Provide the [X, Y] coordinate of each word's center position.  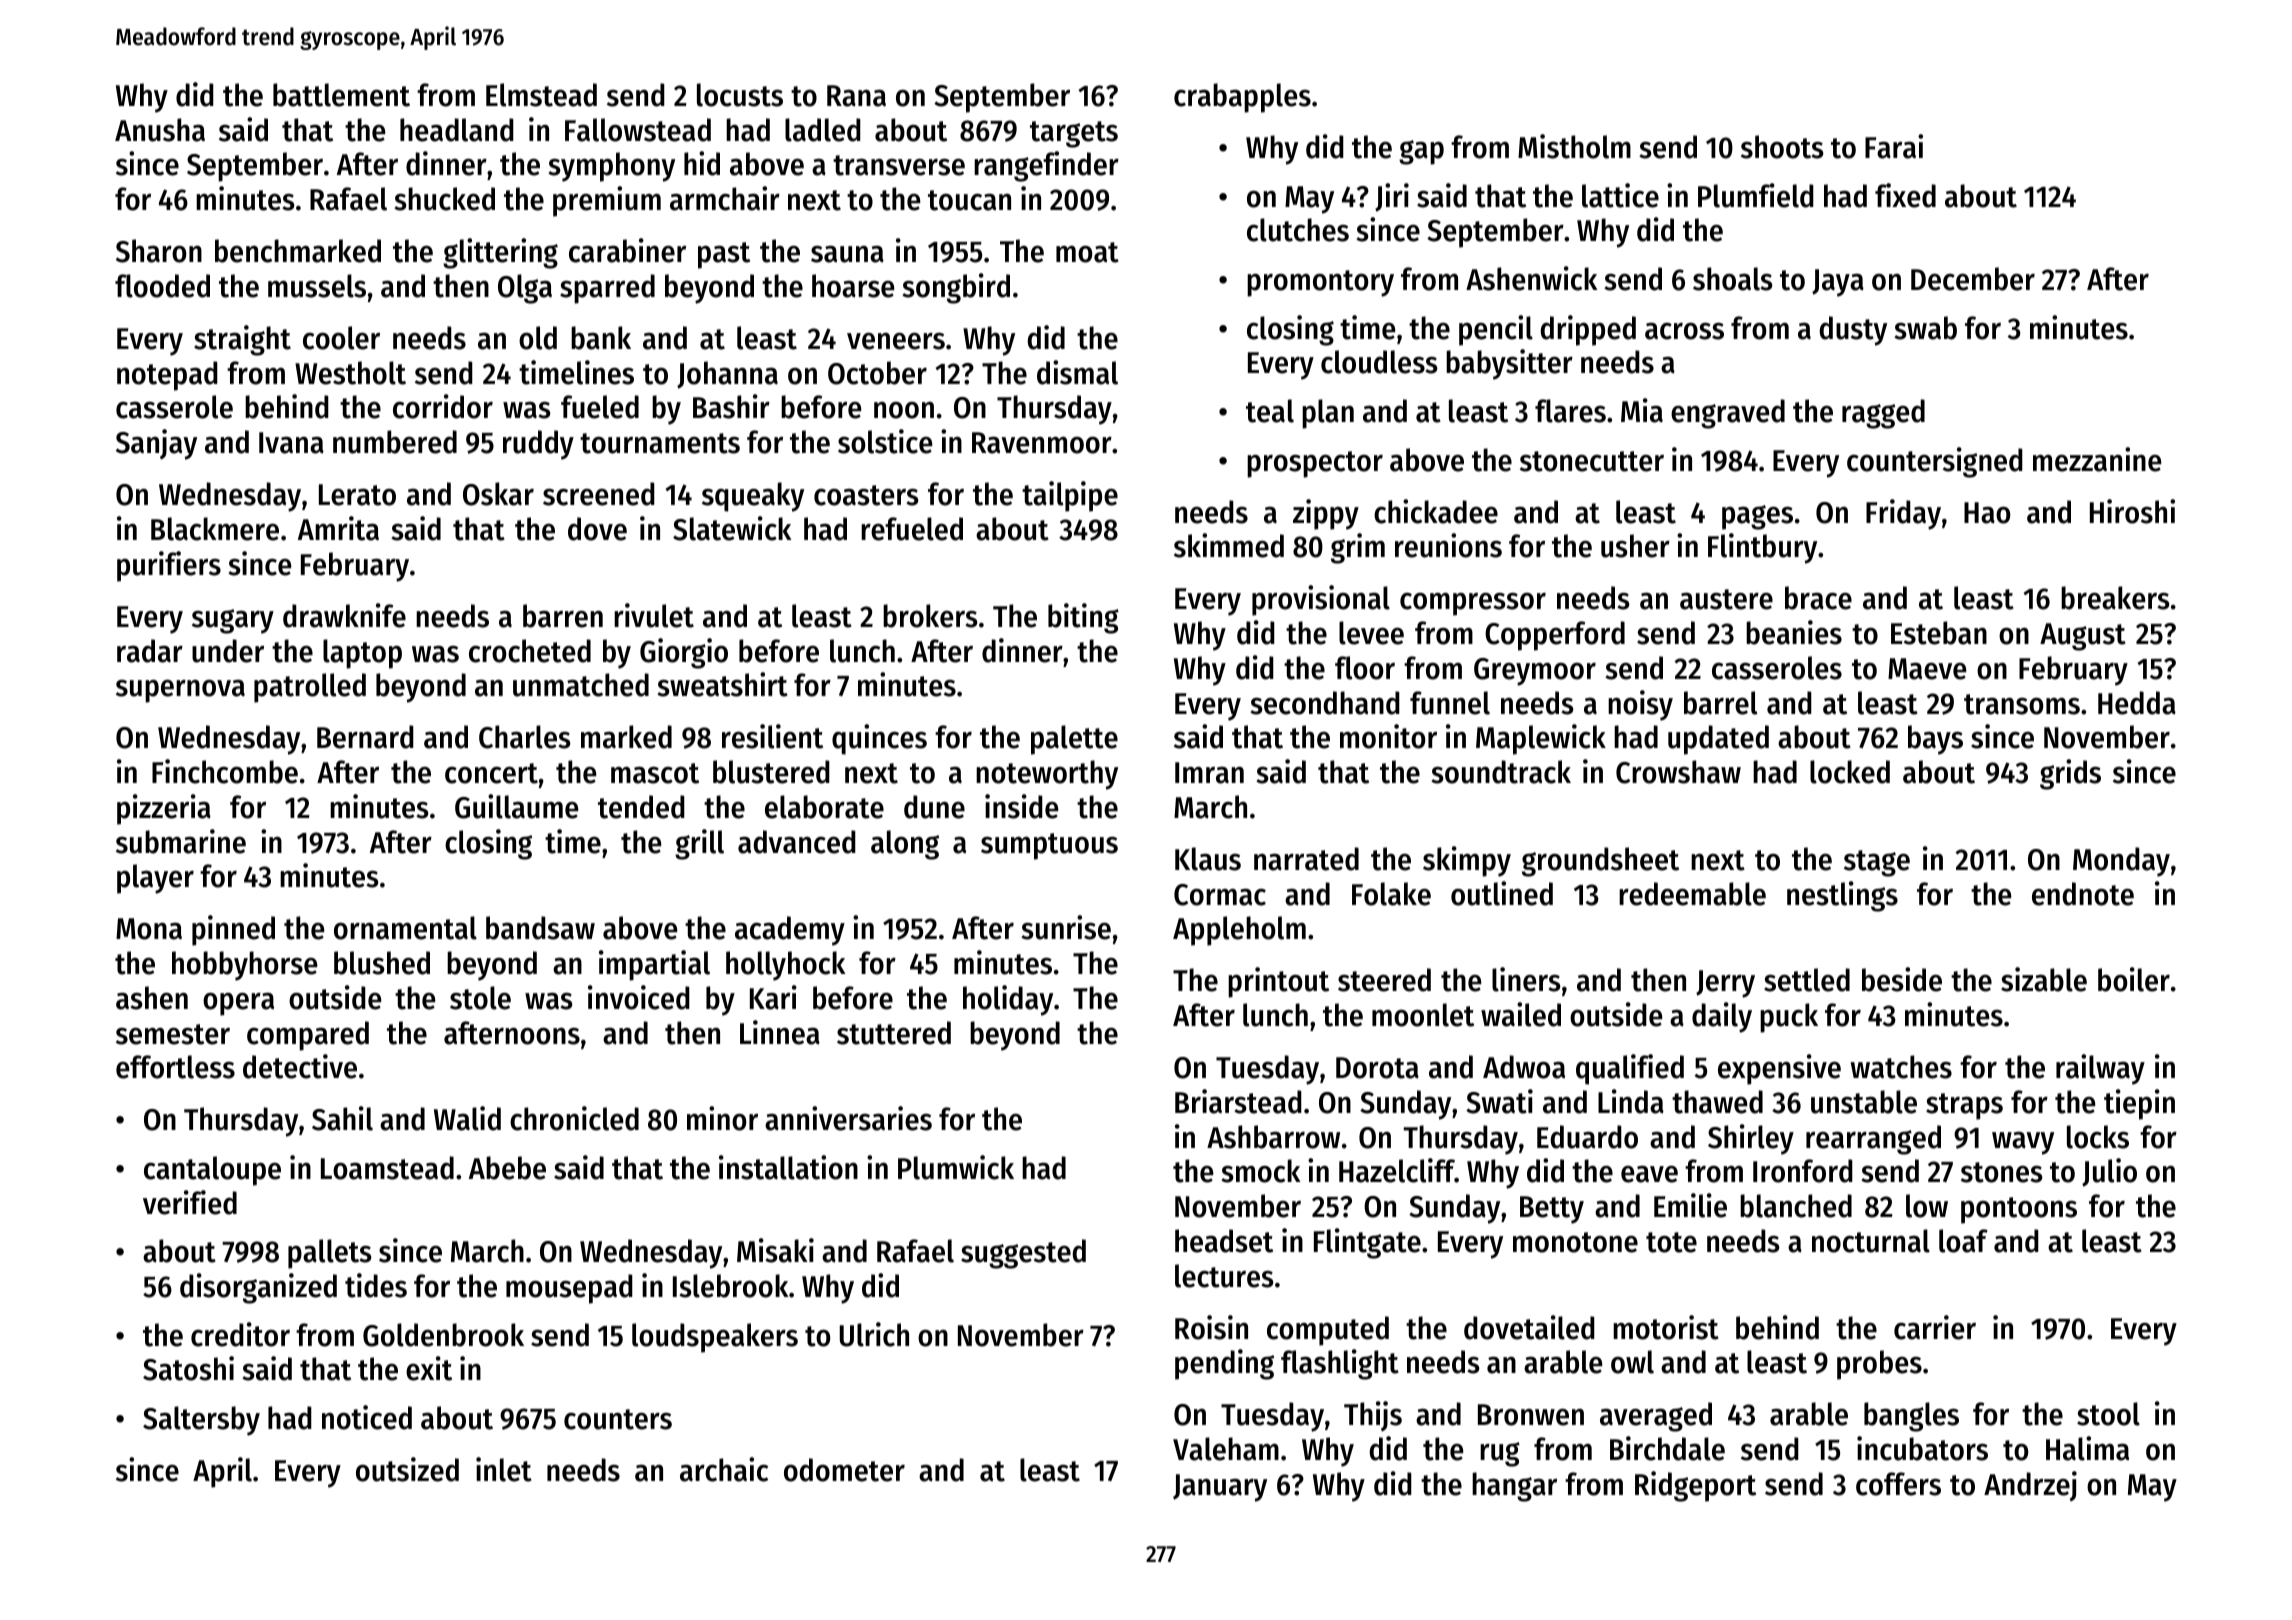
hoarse [853, 286]
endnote [2083, 894]
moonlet [1423, 1015]
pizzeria [164, 809]
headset [1224, 1241]
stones [2002, 1172]
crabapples [1242, 98]
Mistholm [1574, 146]
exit [429, 1368]
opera [238, 1004]
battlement [341, 95]
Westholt [350, 373]
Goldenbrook [443, 1335]
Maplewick [1541, 739]
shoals [1733, 279]
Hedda [2137, 703]
